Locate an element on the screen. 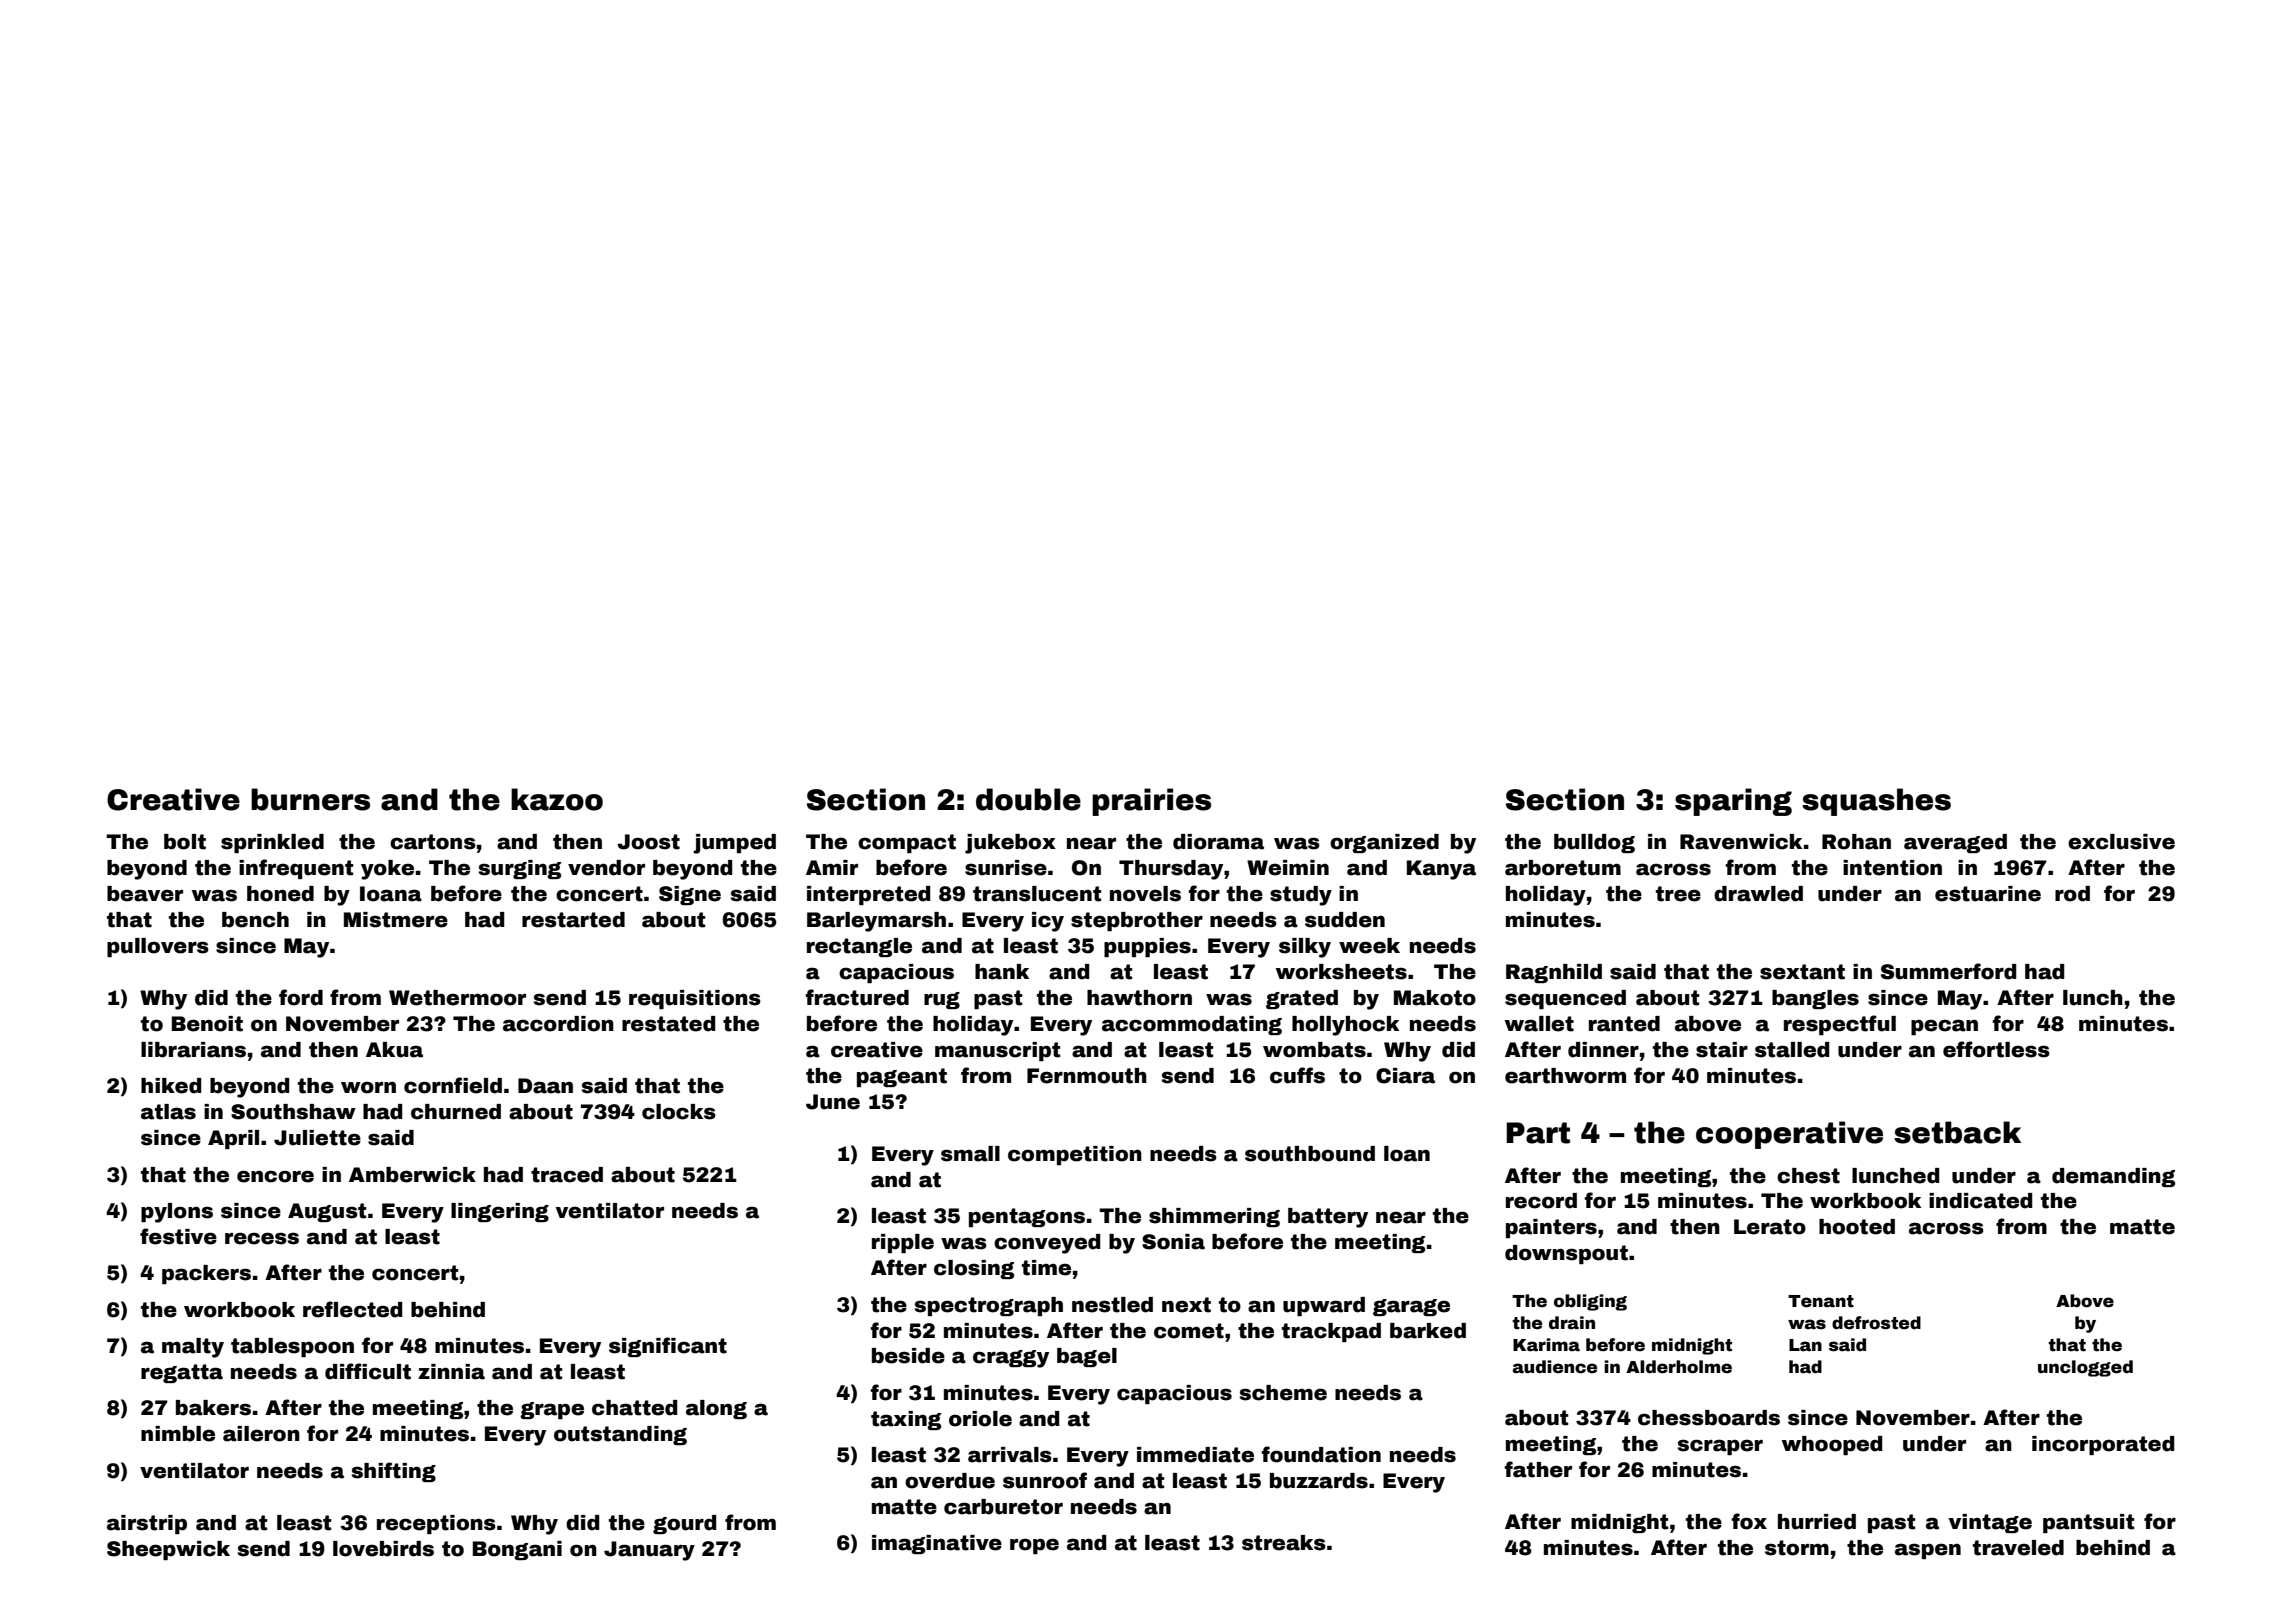  organized is located at coordinates (1384, 843).
